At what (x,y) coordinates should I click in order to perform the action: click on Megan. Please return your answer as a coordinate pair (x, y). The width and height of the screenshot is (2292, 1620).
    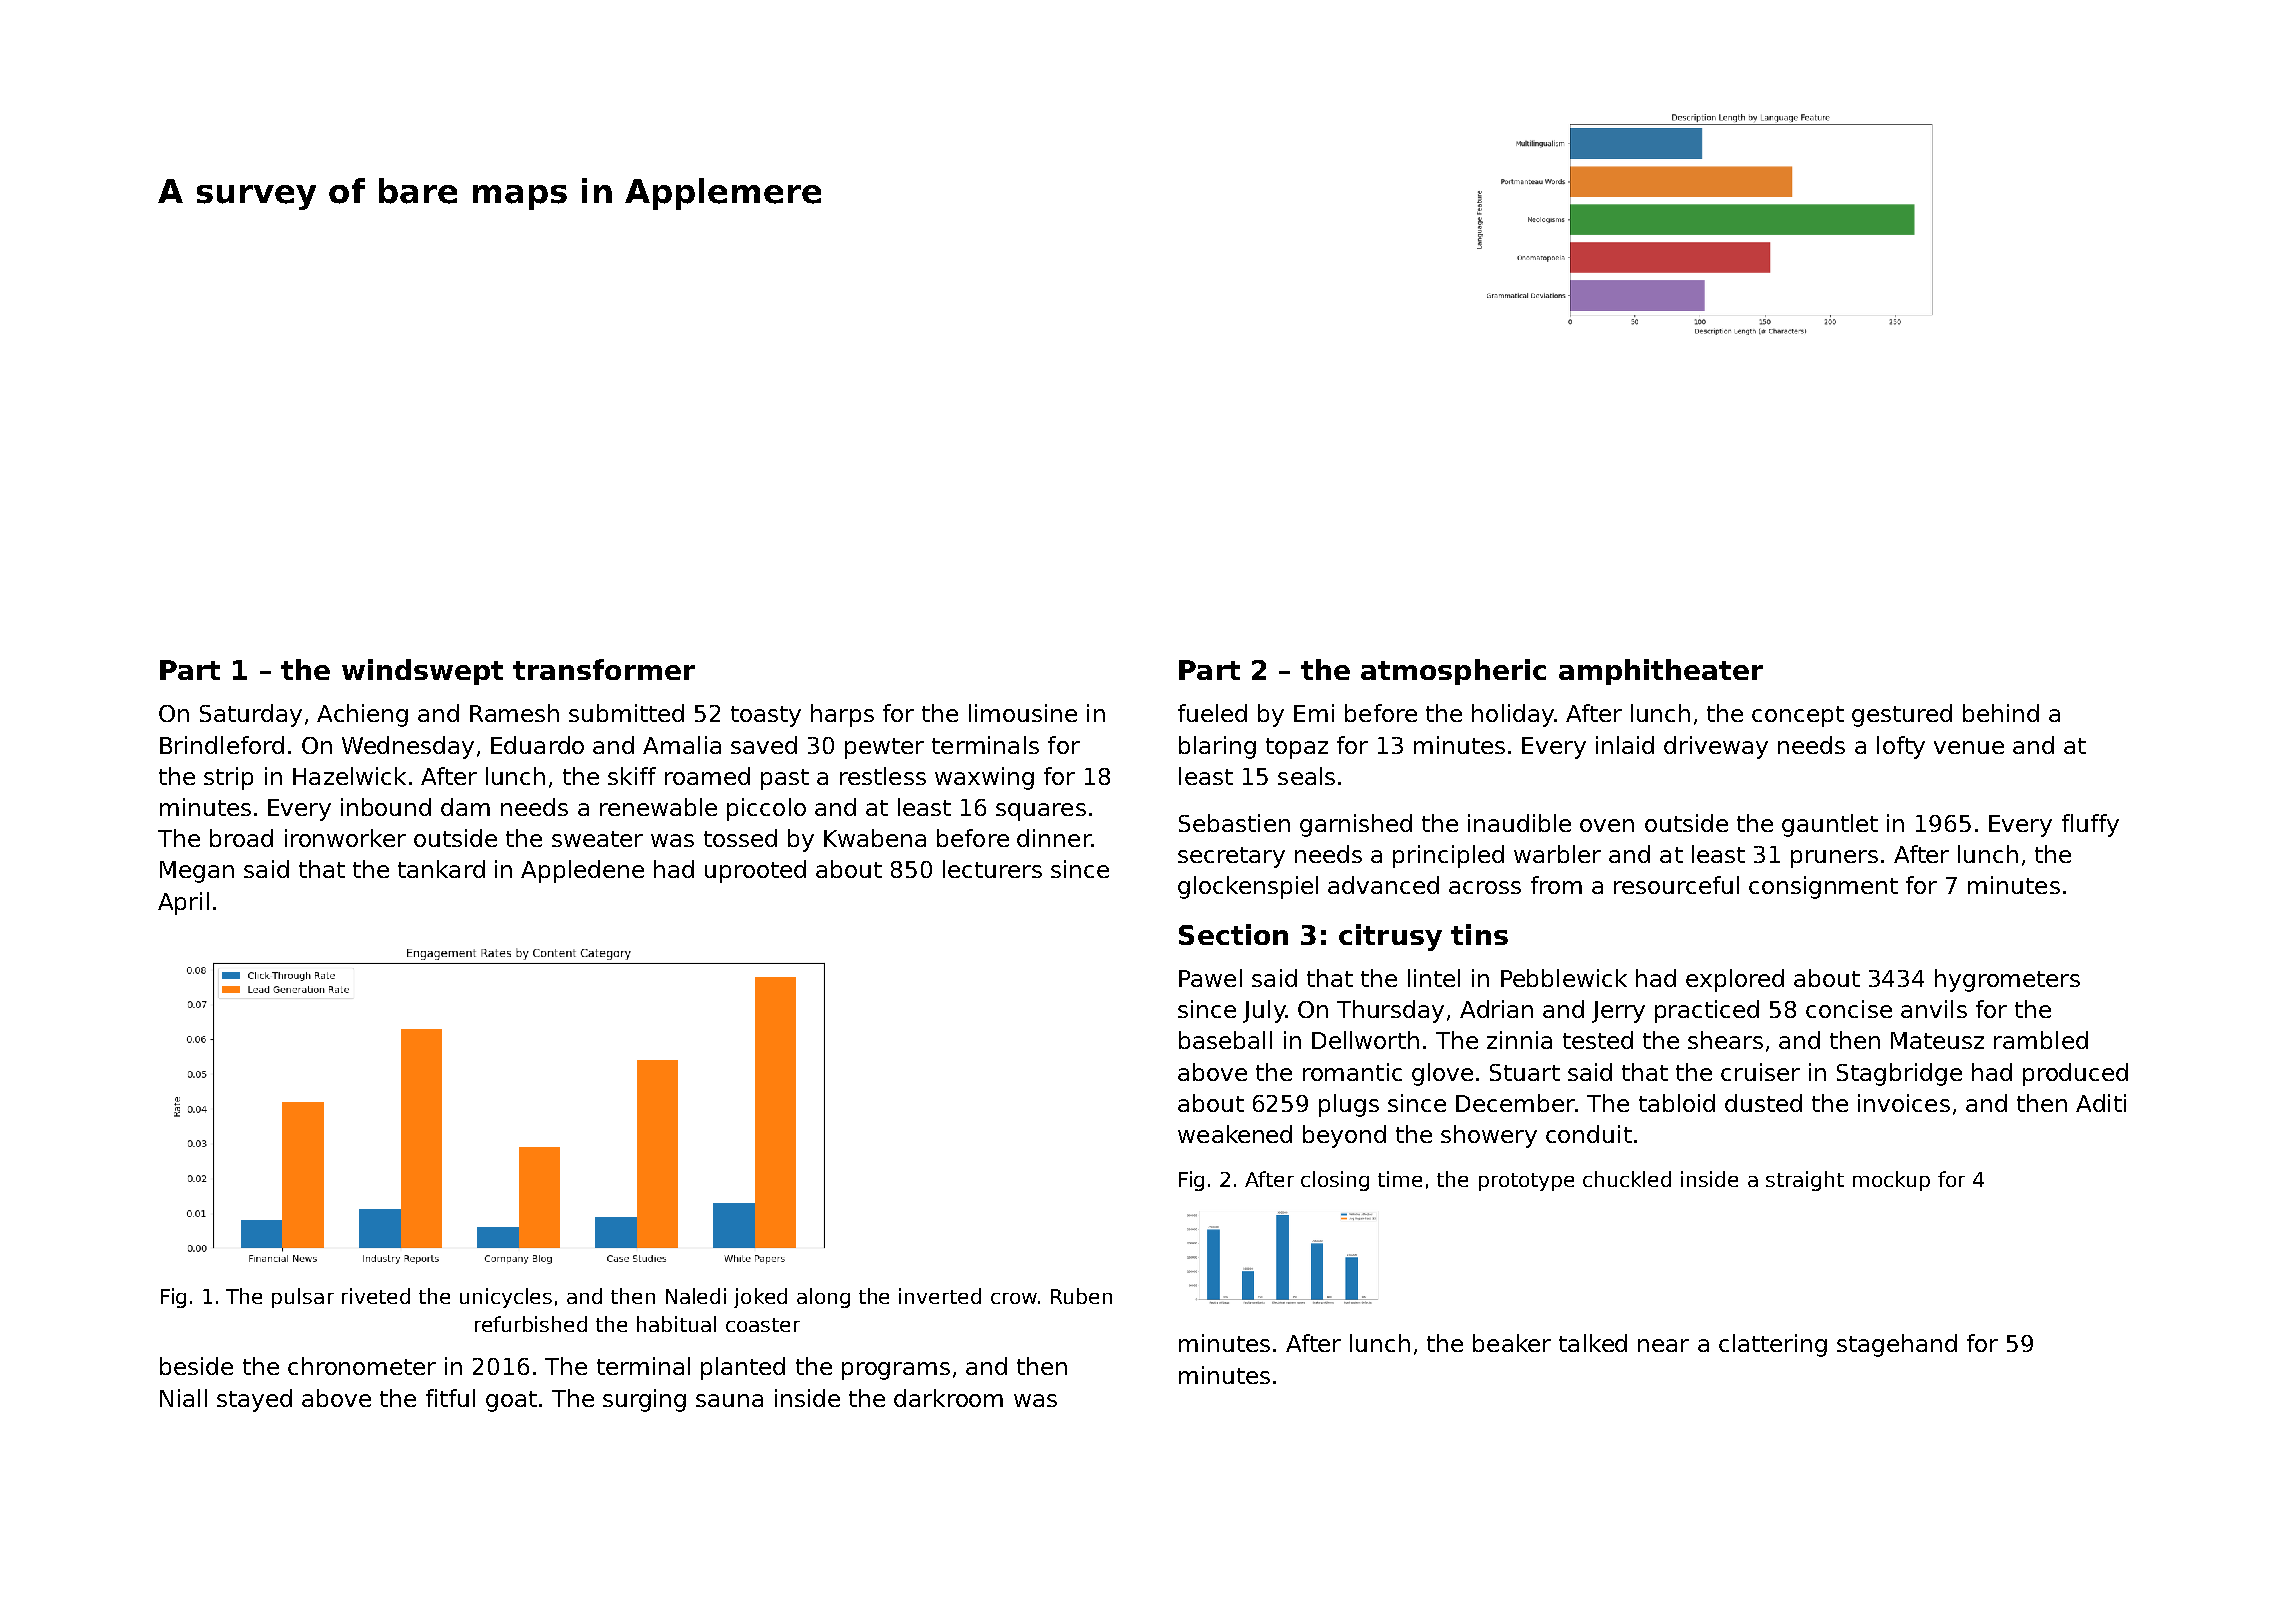
    Looking at the image, I should click on (197, 872).
